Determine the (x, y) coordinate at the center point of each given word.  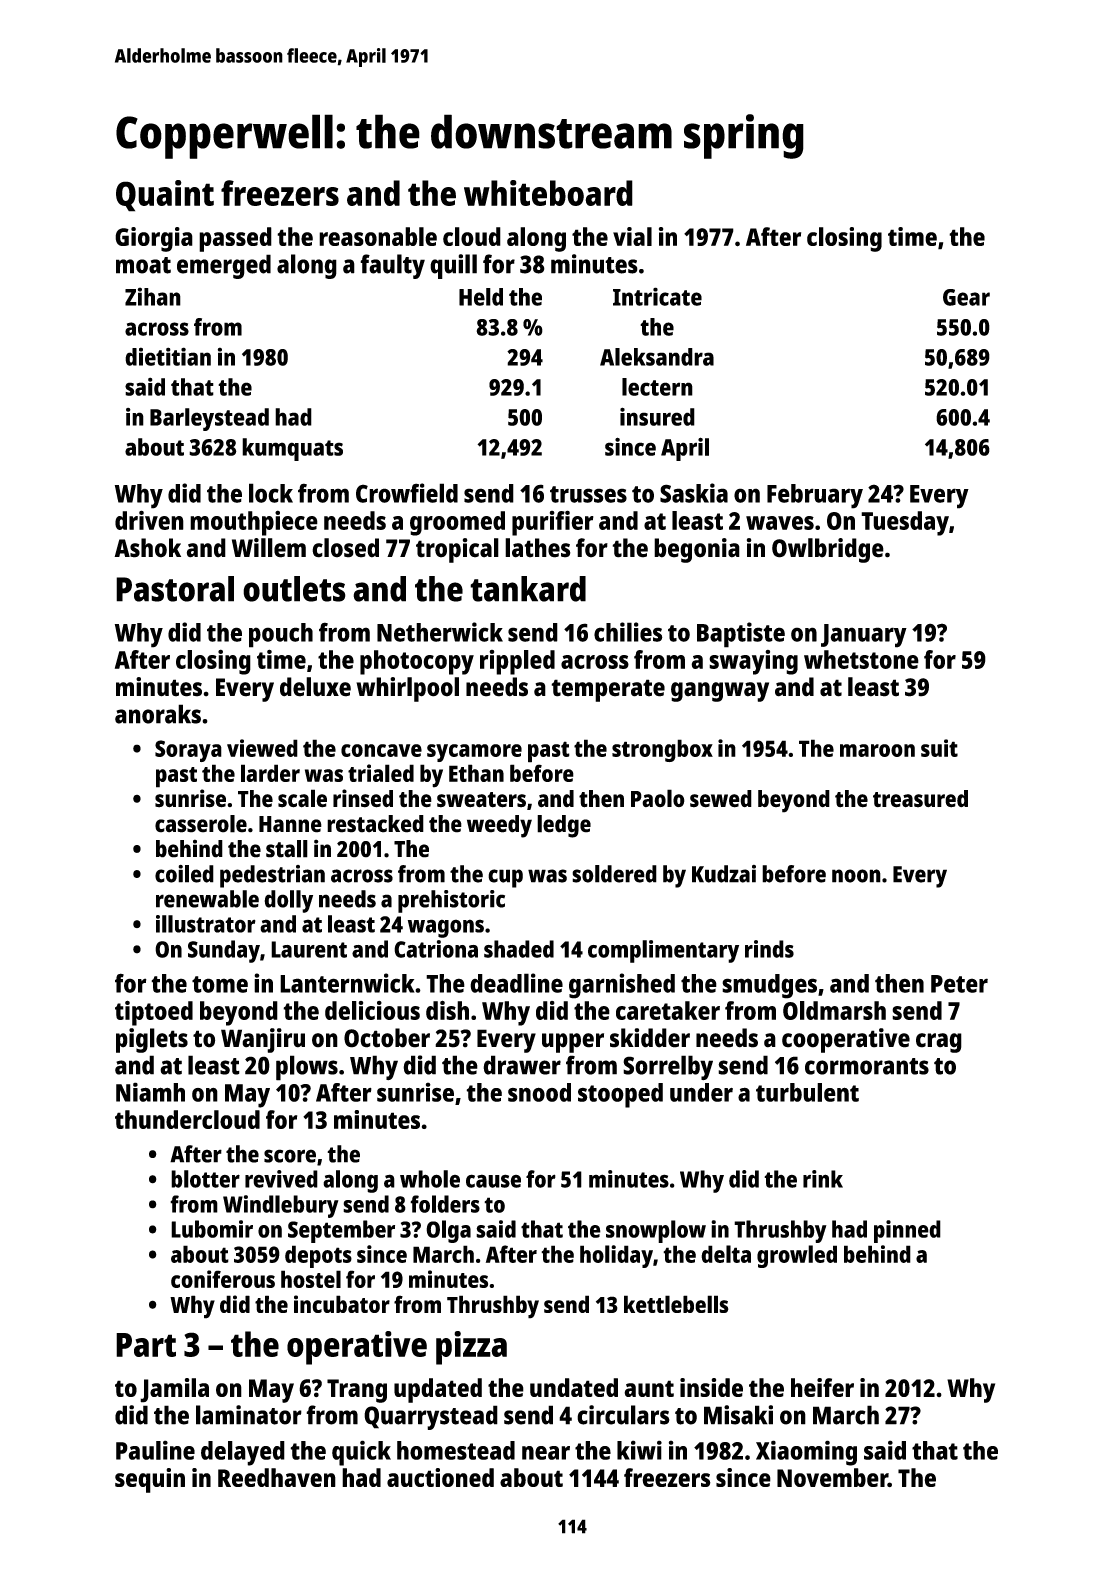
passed (235, 239)
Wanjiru (263, 1040)
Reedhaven (277, 1477)
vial (632, 236)
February (815, 496)
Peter (959, 984)
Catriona (436, 949)
